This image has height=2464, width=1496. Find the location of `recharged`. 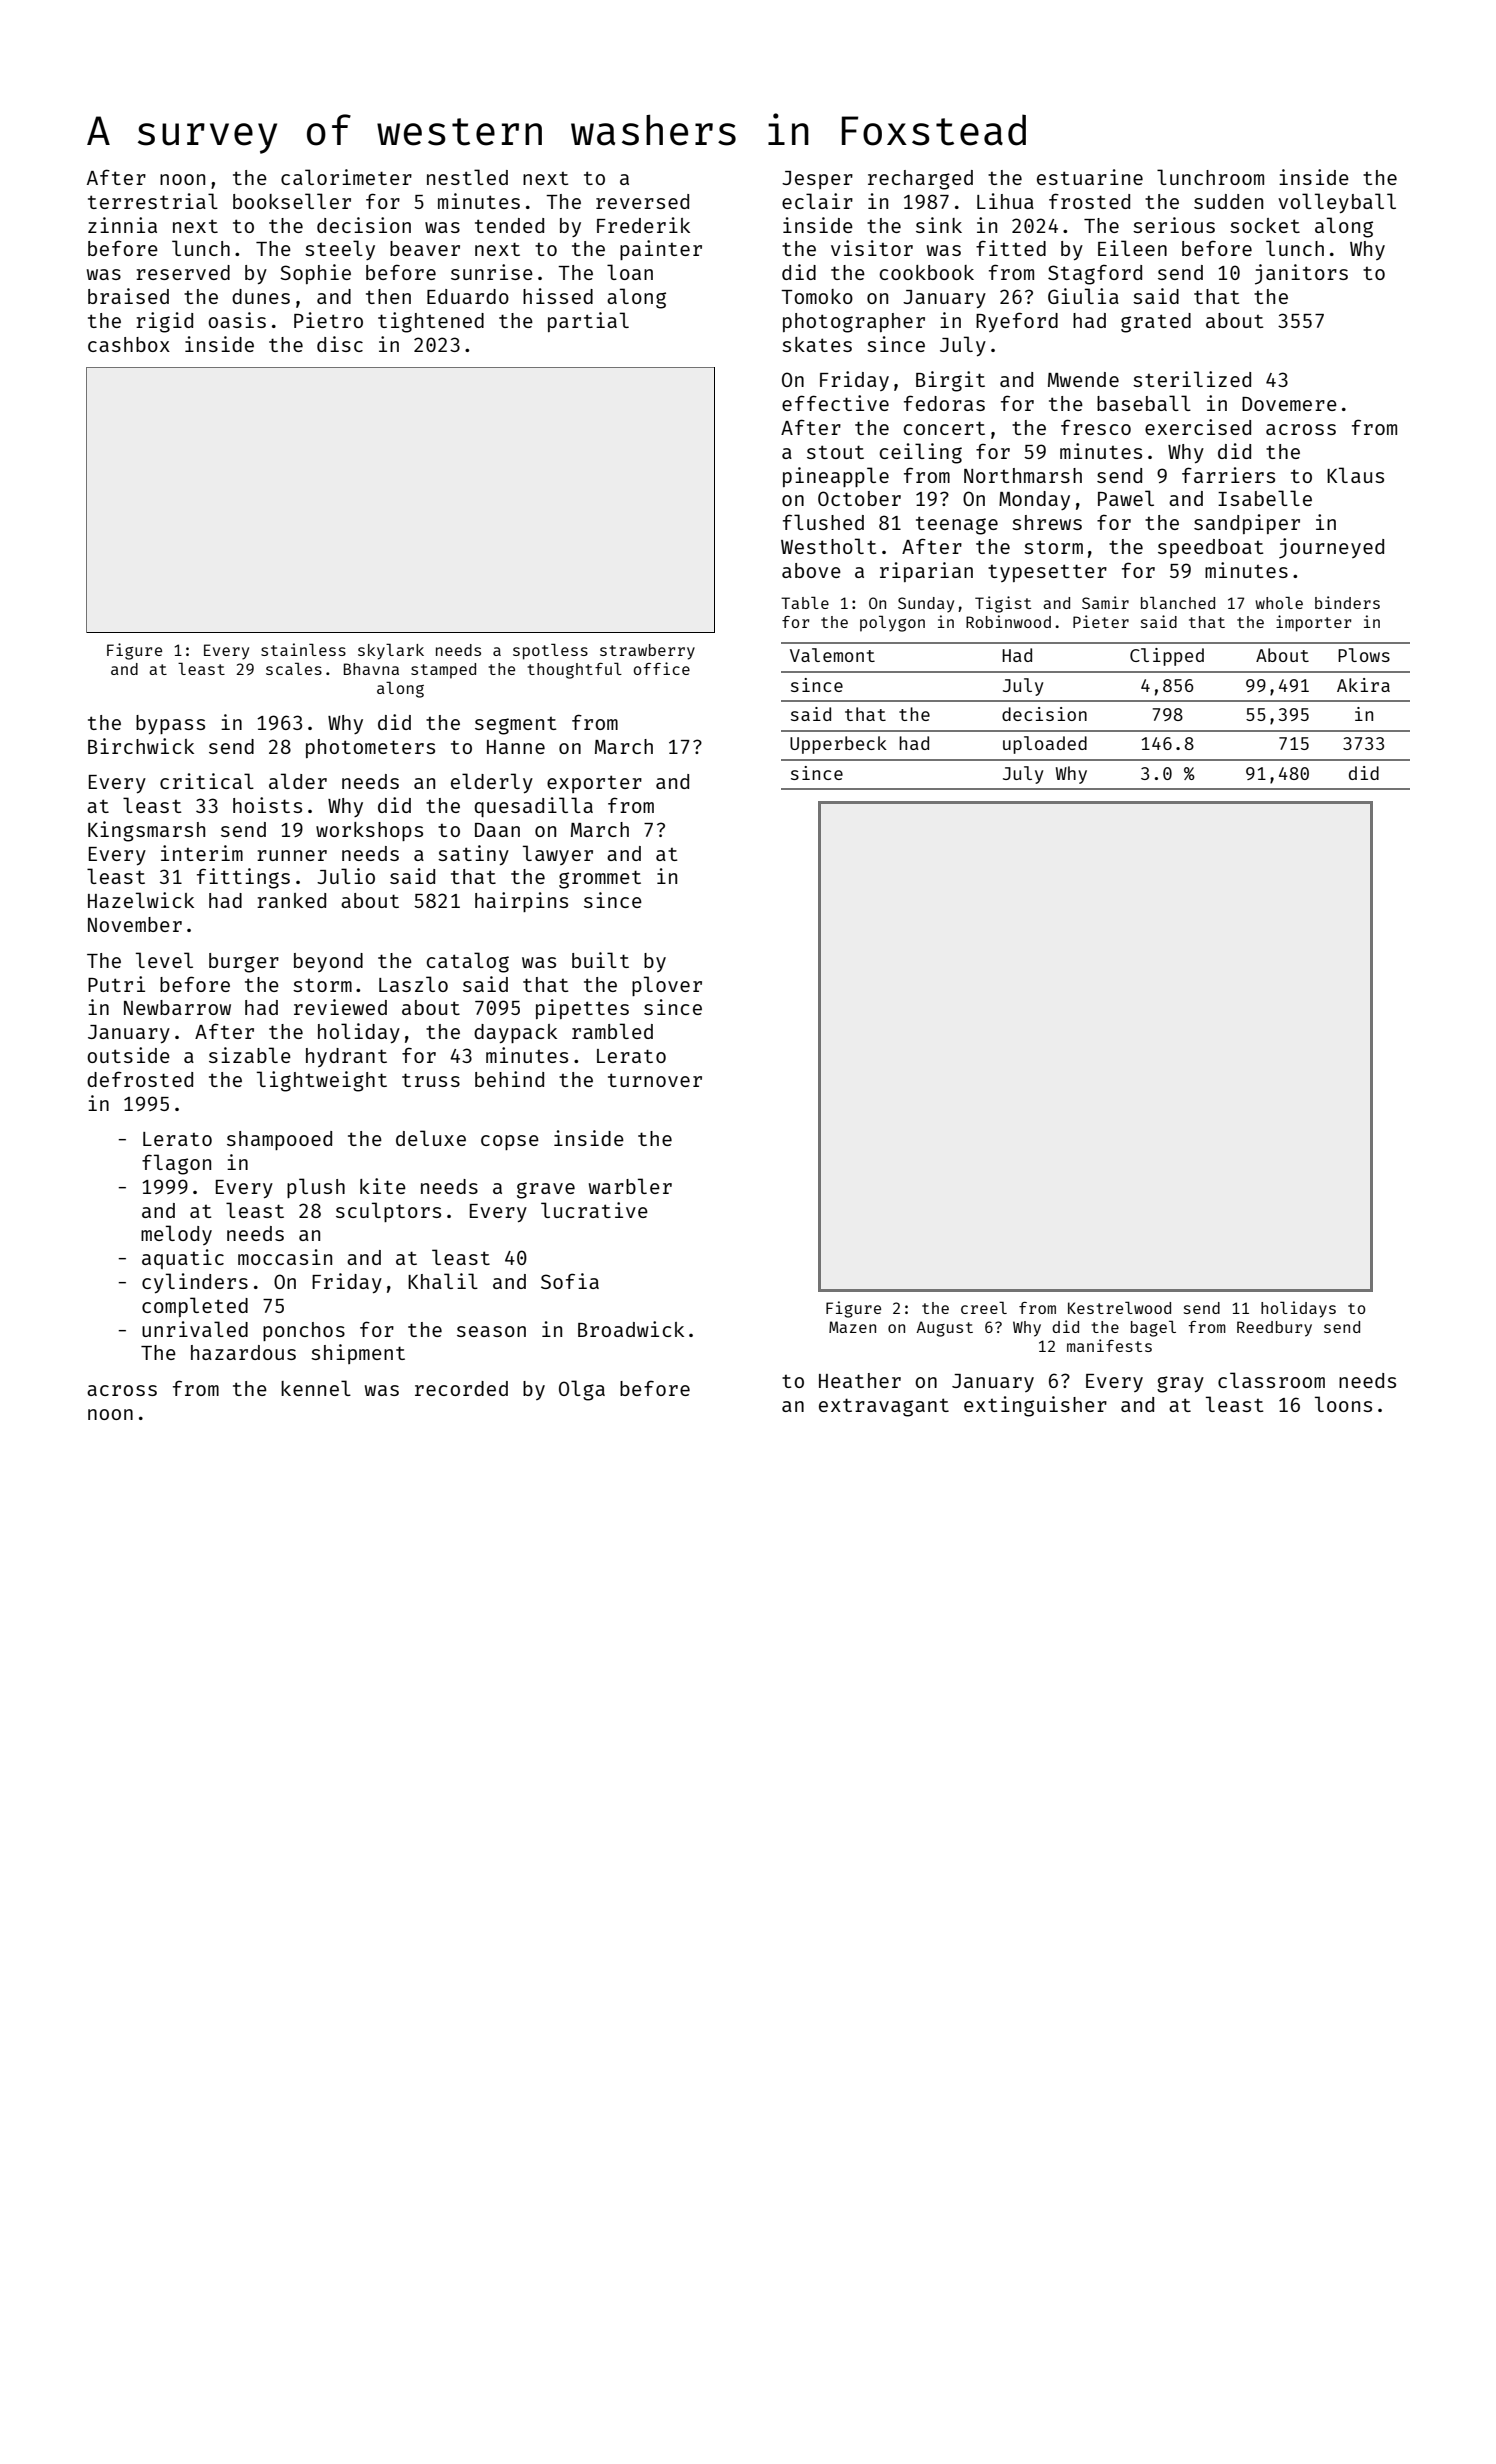

recharged is located at coordinates (920, 180).
